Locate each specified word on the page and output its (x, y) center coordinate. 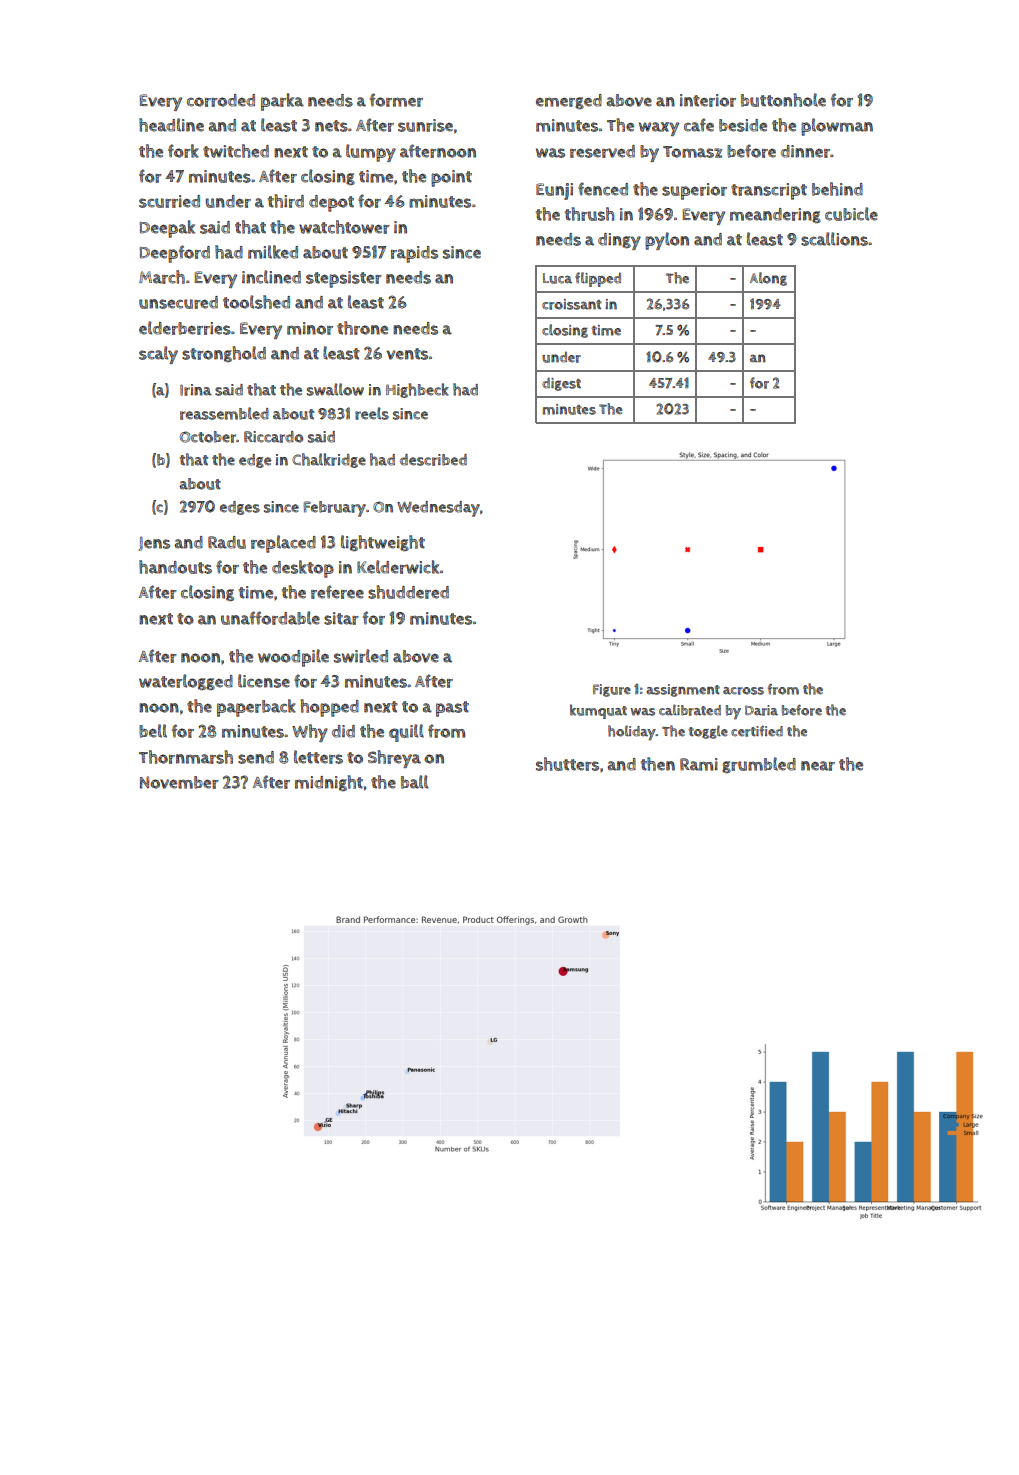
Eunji (554, 191)
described (433, 460)
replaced (283, 544)
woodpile (293, 658)
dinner (805, 151)
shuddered (408, 592)
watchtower (344, 227)
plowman (837, 127)
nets (331, 126)
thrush (590, 214)
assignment (683, 690)
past (452, 709)
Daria (761, 710)
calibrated (690, 710)
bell (153, 731)
